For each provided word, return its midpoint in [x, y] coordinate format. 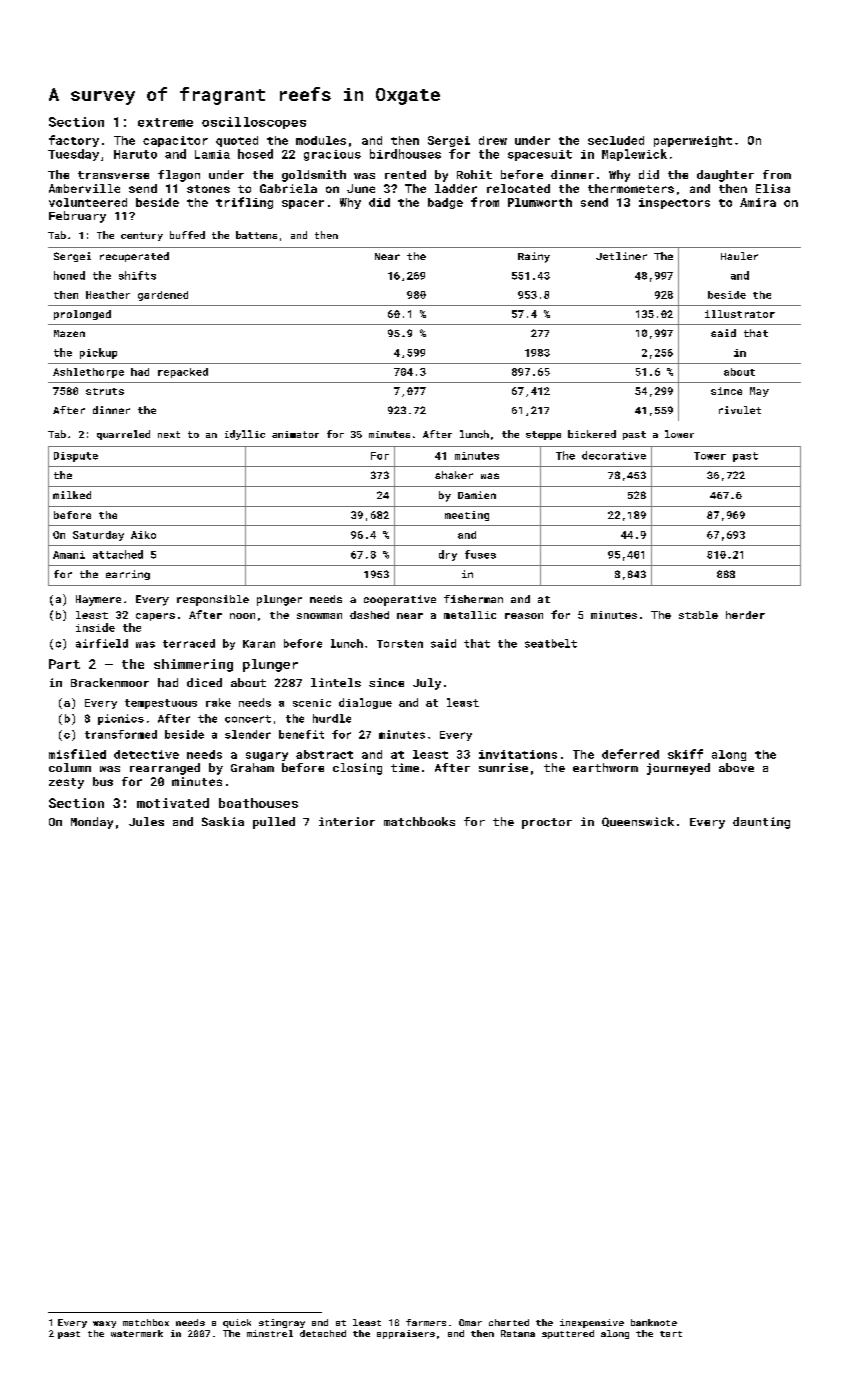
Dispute [76, 457]
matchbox [146, 1322]
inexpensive [592, 1323]
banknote [654, 1322]
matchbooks [419, 821]
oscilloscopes [254, 123]
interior [347, 821]
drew [493, 140]
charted [509, 1322]
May [759, 392]
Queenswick [638, 822]
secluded [616, 140]
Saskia [223, 821]
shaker [454, 475]
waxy [104, 1324]
